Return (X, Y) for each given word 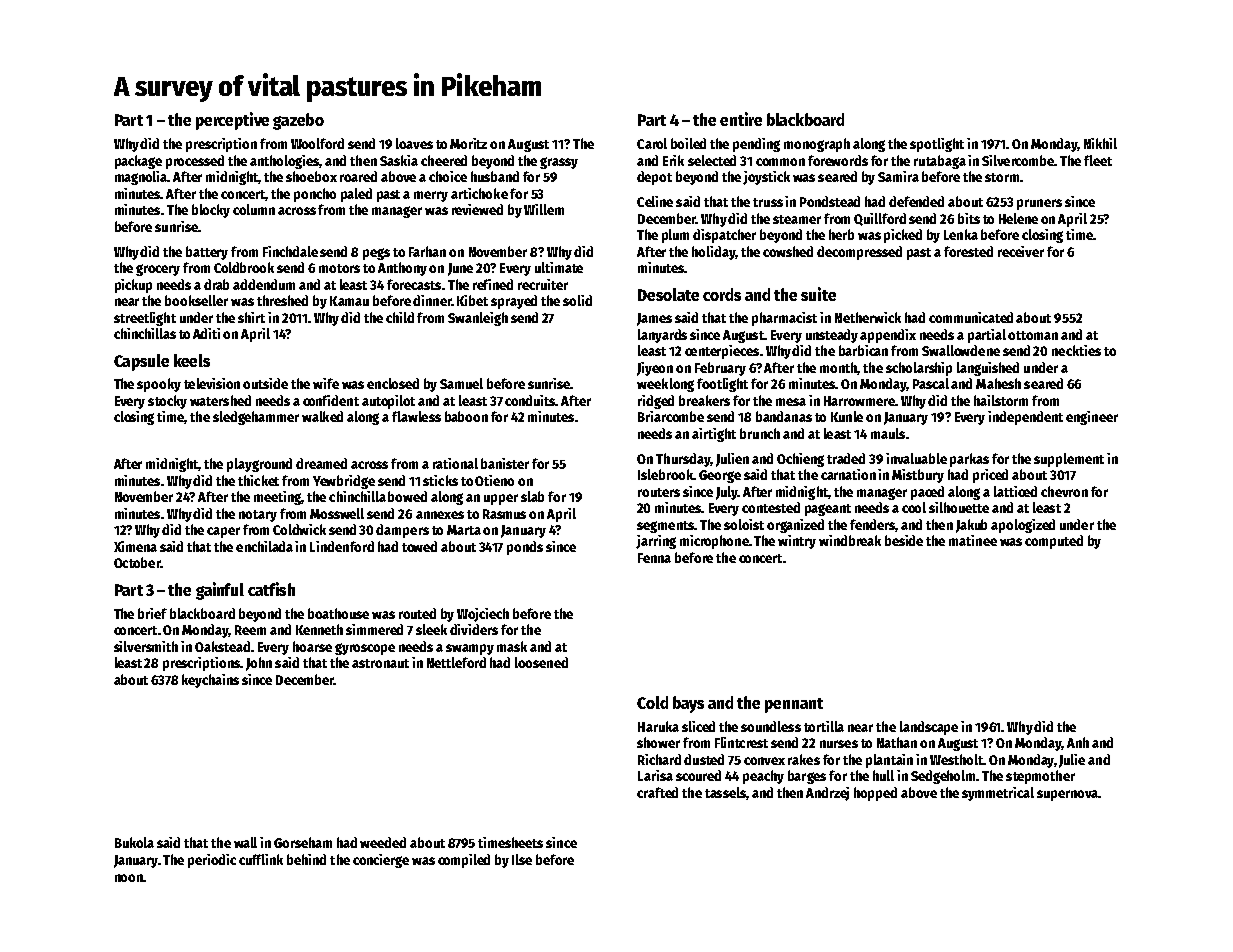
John (259, 664)
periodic (212, 861)
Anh (1078, 742)
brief (152, 613)
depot (654, 178)
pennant (794, 705)
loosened (541, 662)
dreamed (321, 463)
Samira (898, 176)
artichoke (479, 193)
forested (968, 251)
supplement (1069, 460)
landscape (929, 728)
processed (195, 162)
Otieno (494, 480)
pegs (376, 254)
